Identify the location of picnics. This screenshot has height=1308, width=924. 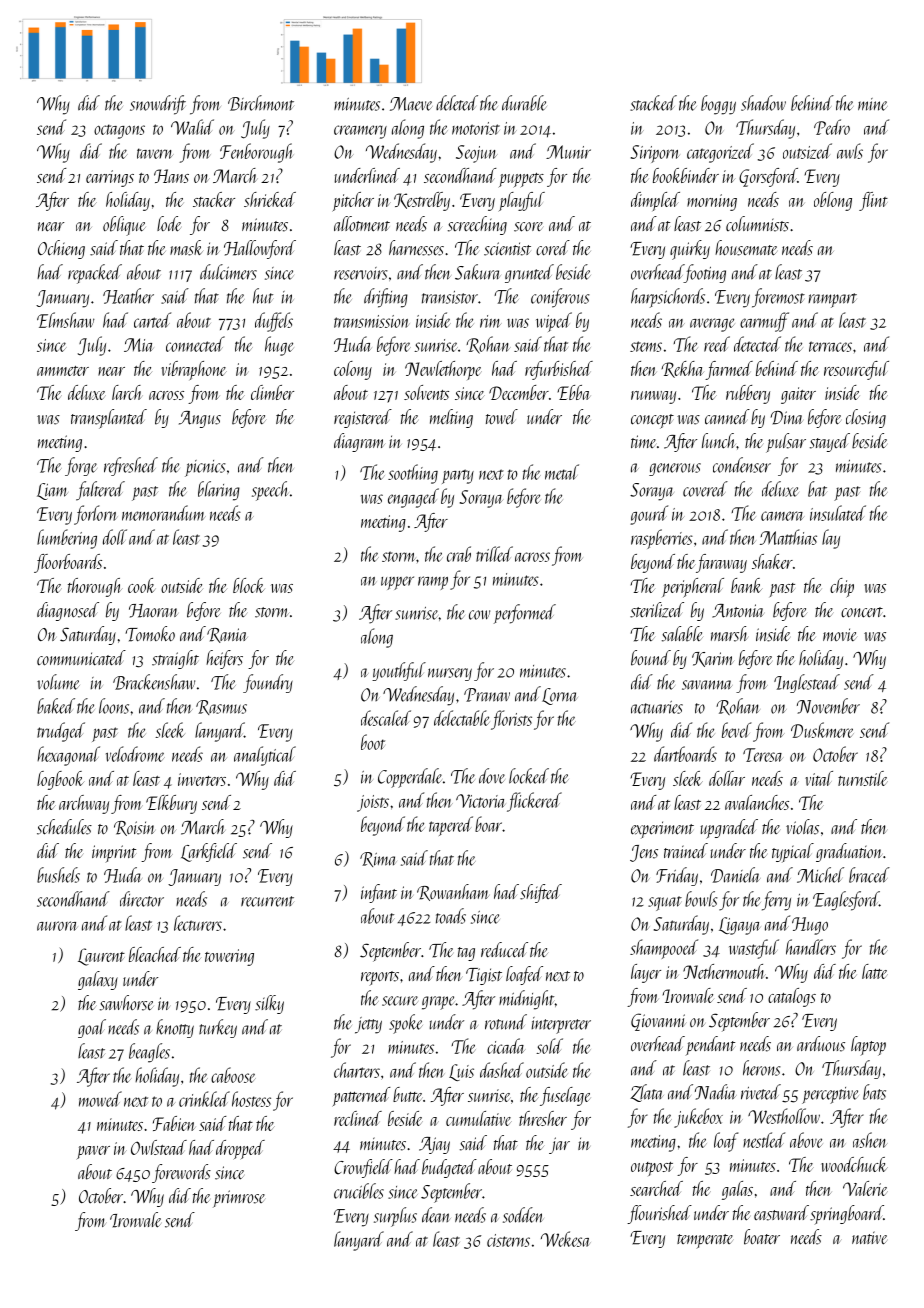
(205, 468).
